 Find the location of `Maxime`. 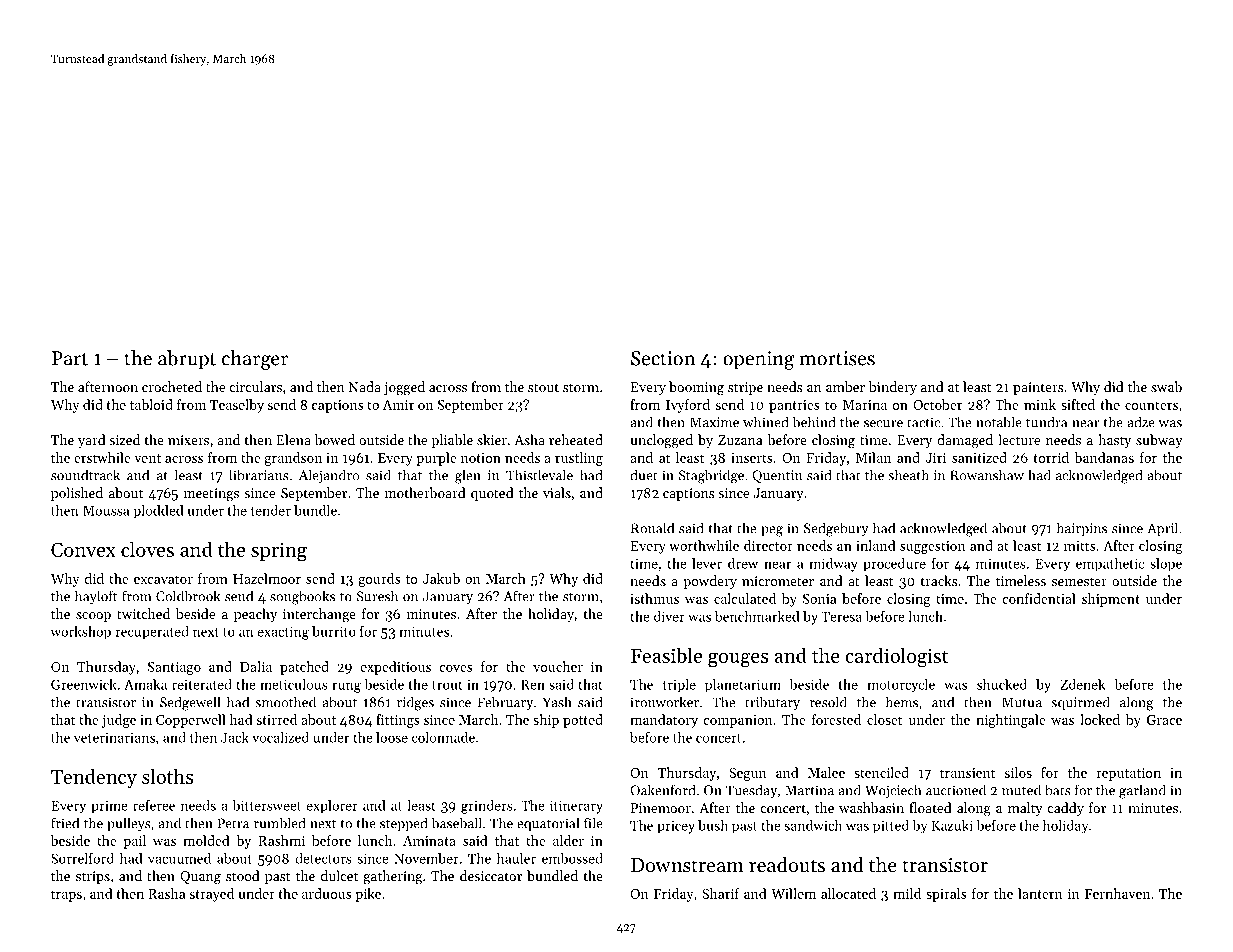

Maxime is located at coordinates (714, 422).
